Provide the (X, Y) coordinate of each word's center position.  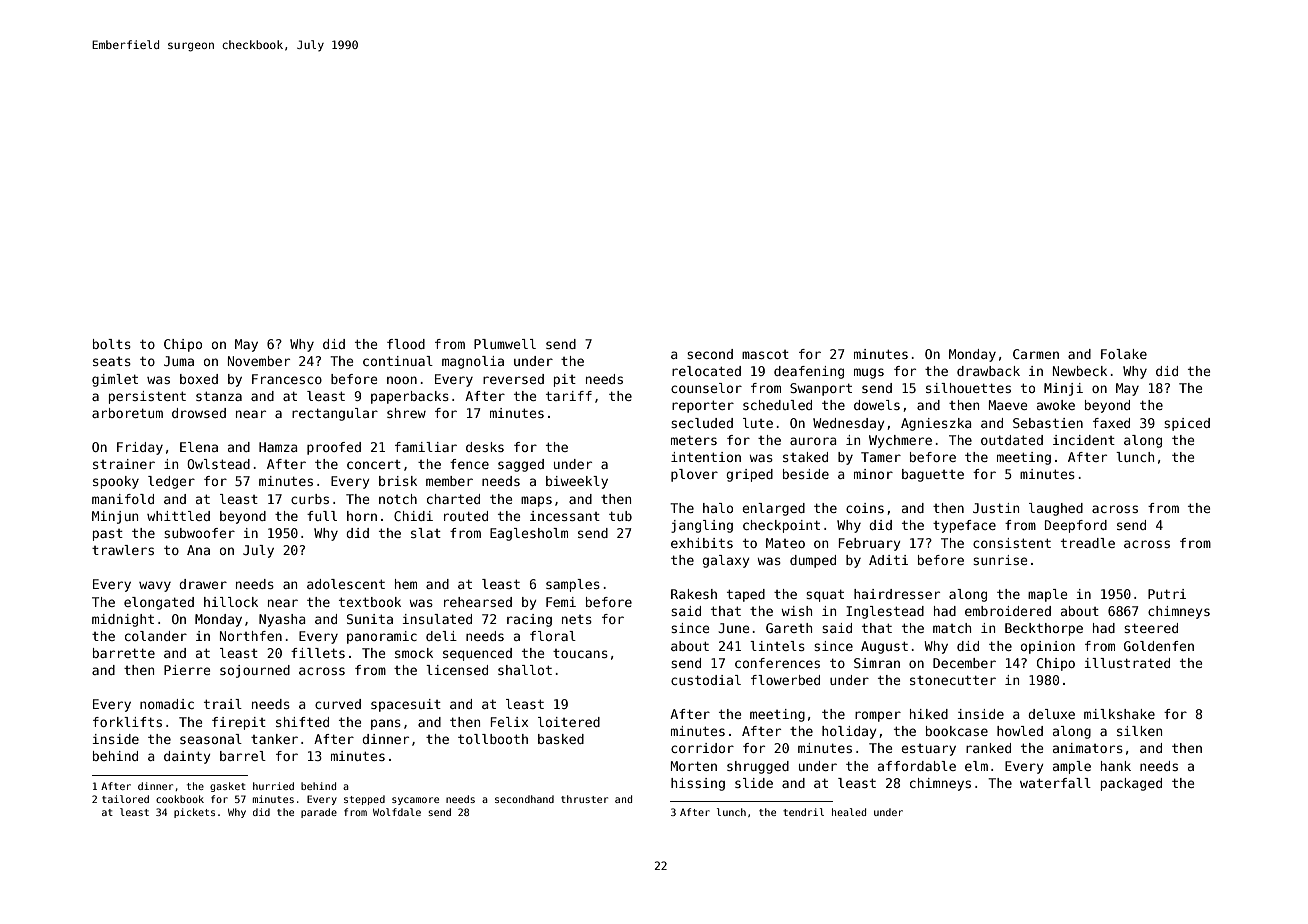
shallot (525, 670)
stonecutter (953, 680)
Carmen (1036, 354)
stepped (364, 800)
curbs (310, 499)
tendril (803, 812)
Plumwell (505, 344)
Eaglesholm (529, 534)
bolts (112, 344)
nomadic (167, 704)
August (884, 647)
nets (577, 619)
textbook (370, 602)
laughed (1056, 509)
